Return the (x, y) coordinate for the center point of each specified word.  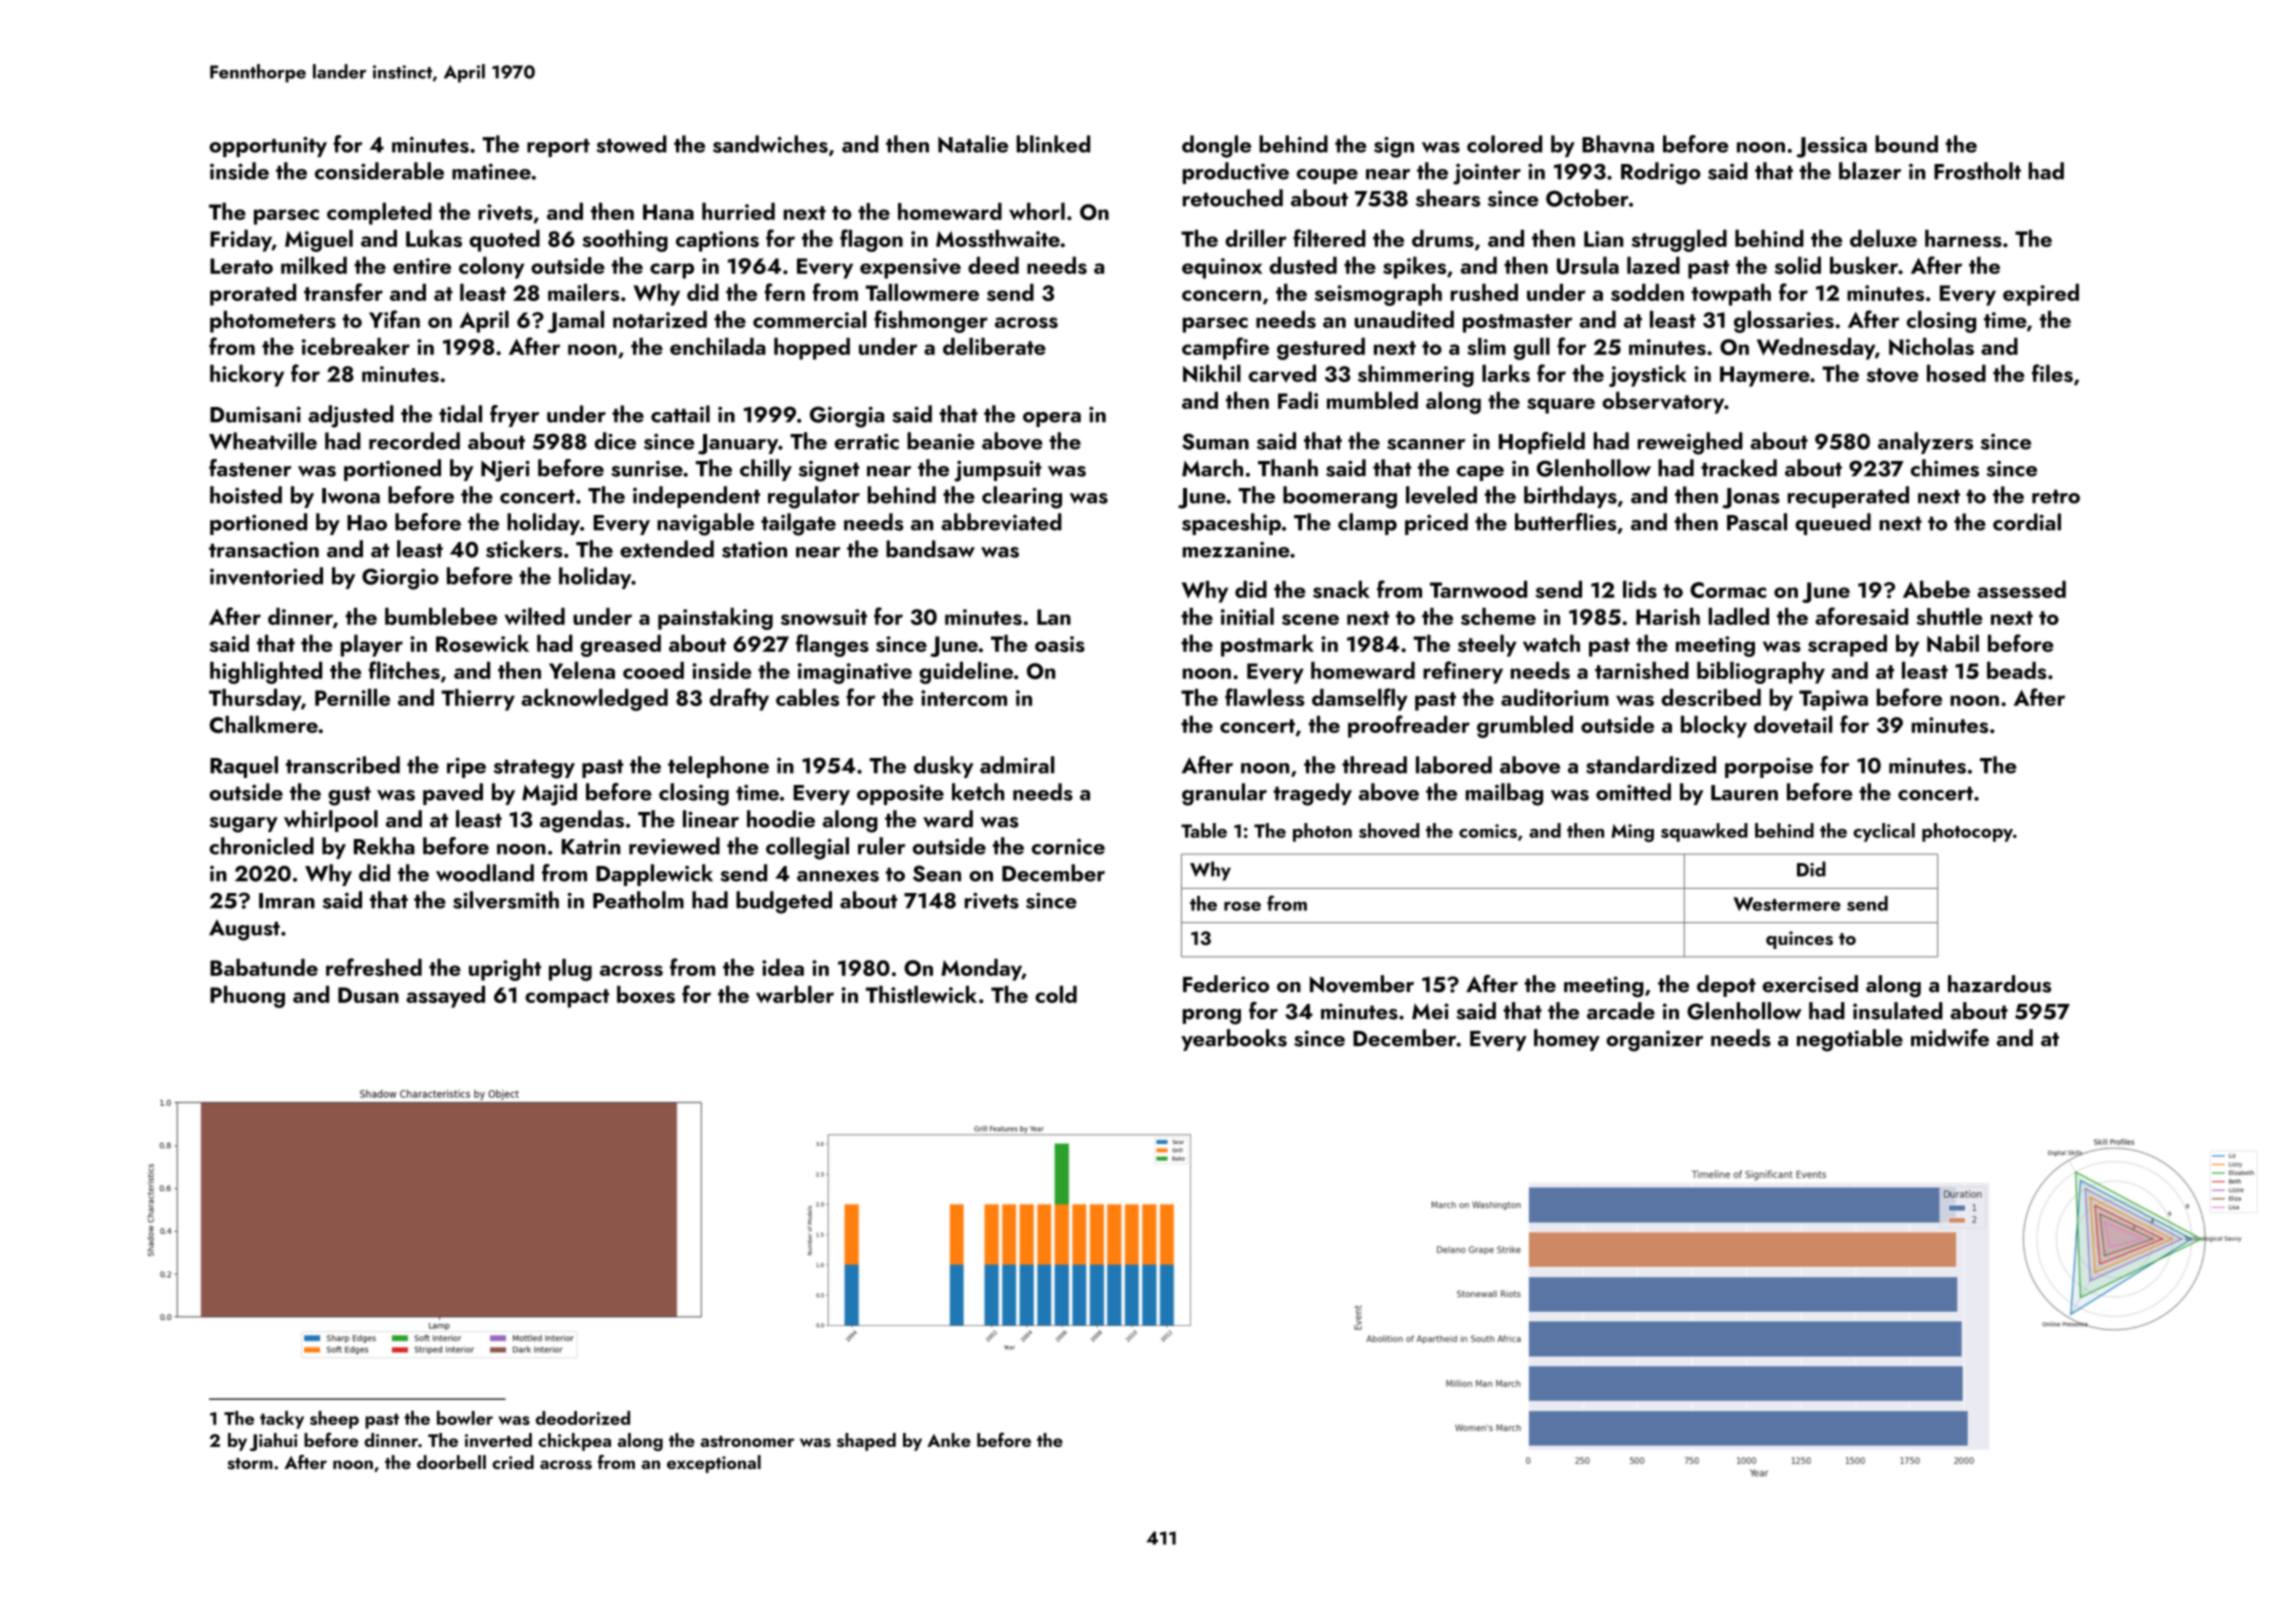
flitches (404, 670)
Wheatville (263, 441)
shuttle (1949, 616)
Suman (1215, 441)
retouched (1233, 198)
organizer (1654, 1041)
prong (1212, 1017)
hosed (1956, 373)
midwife (1950, 1038)
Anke (949, 1440)
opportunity (268, 147)
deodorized (583, 1418)
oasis (1060, 644)
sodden (1647, 292)
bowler (465, 1418)
